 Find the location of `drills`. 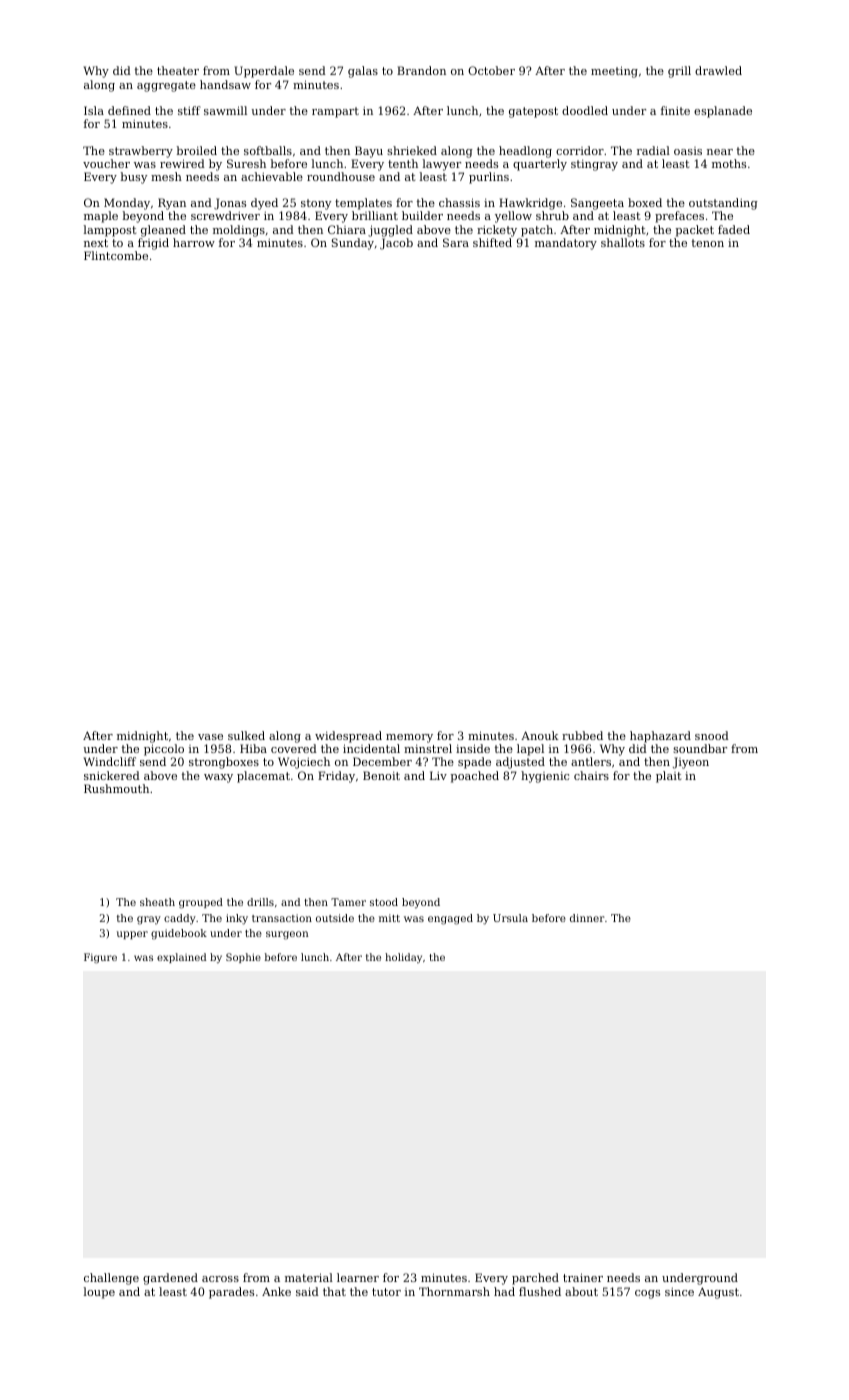

drills is located at coordinates (260, 902).
